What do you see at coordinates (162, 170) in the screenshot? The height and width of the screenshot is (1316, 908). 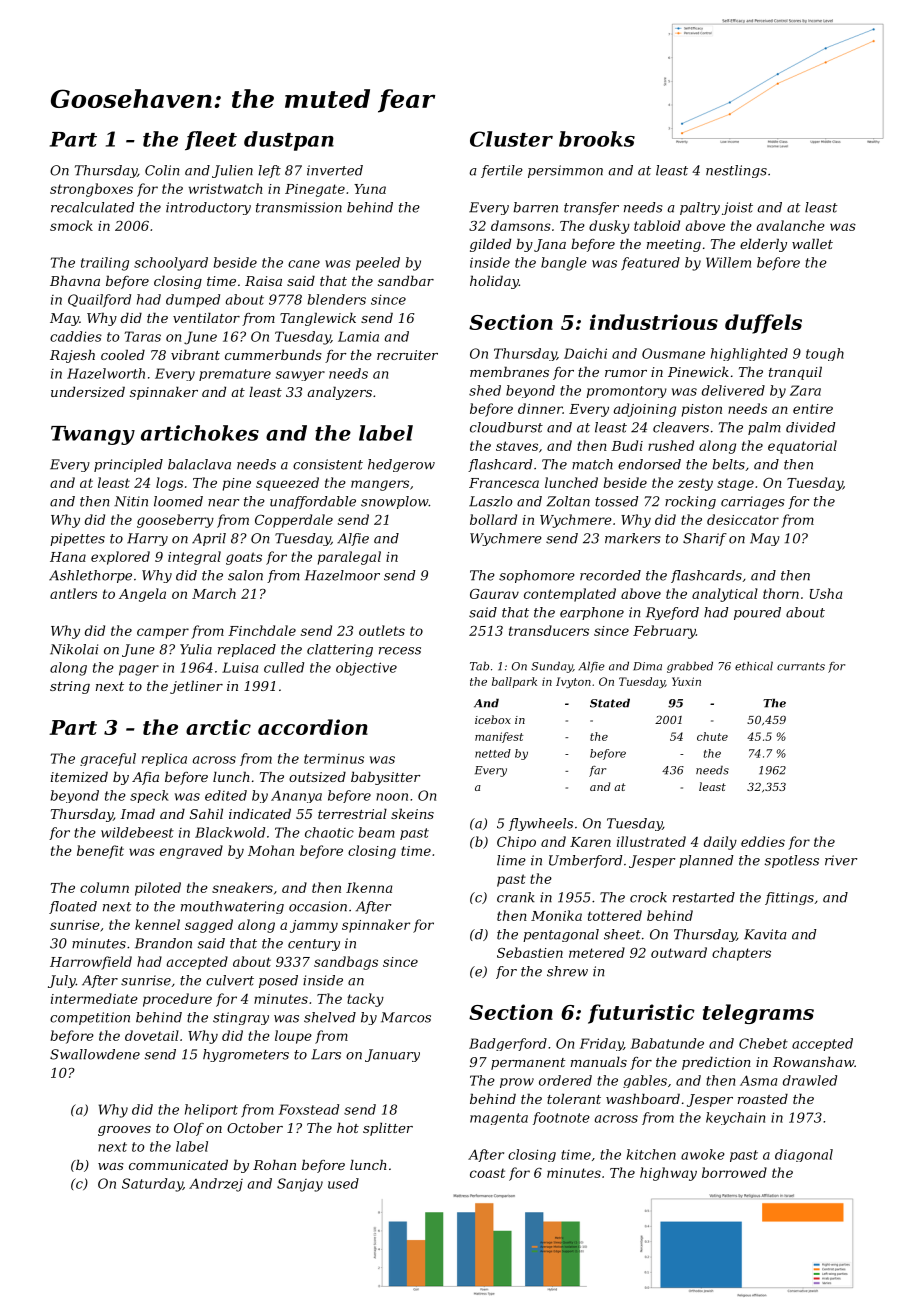 I see `Colin` at bounding box center [162, 170].
